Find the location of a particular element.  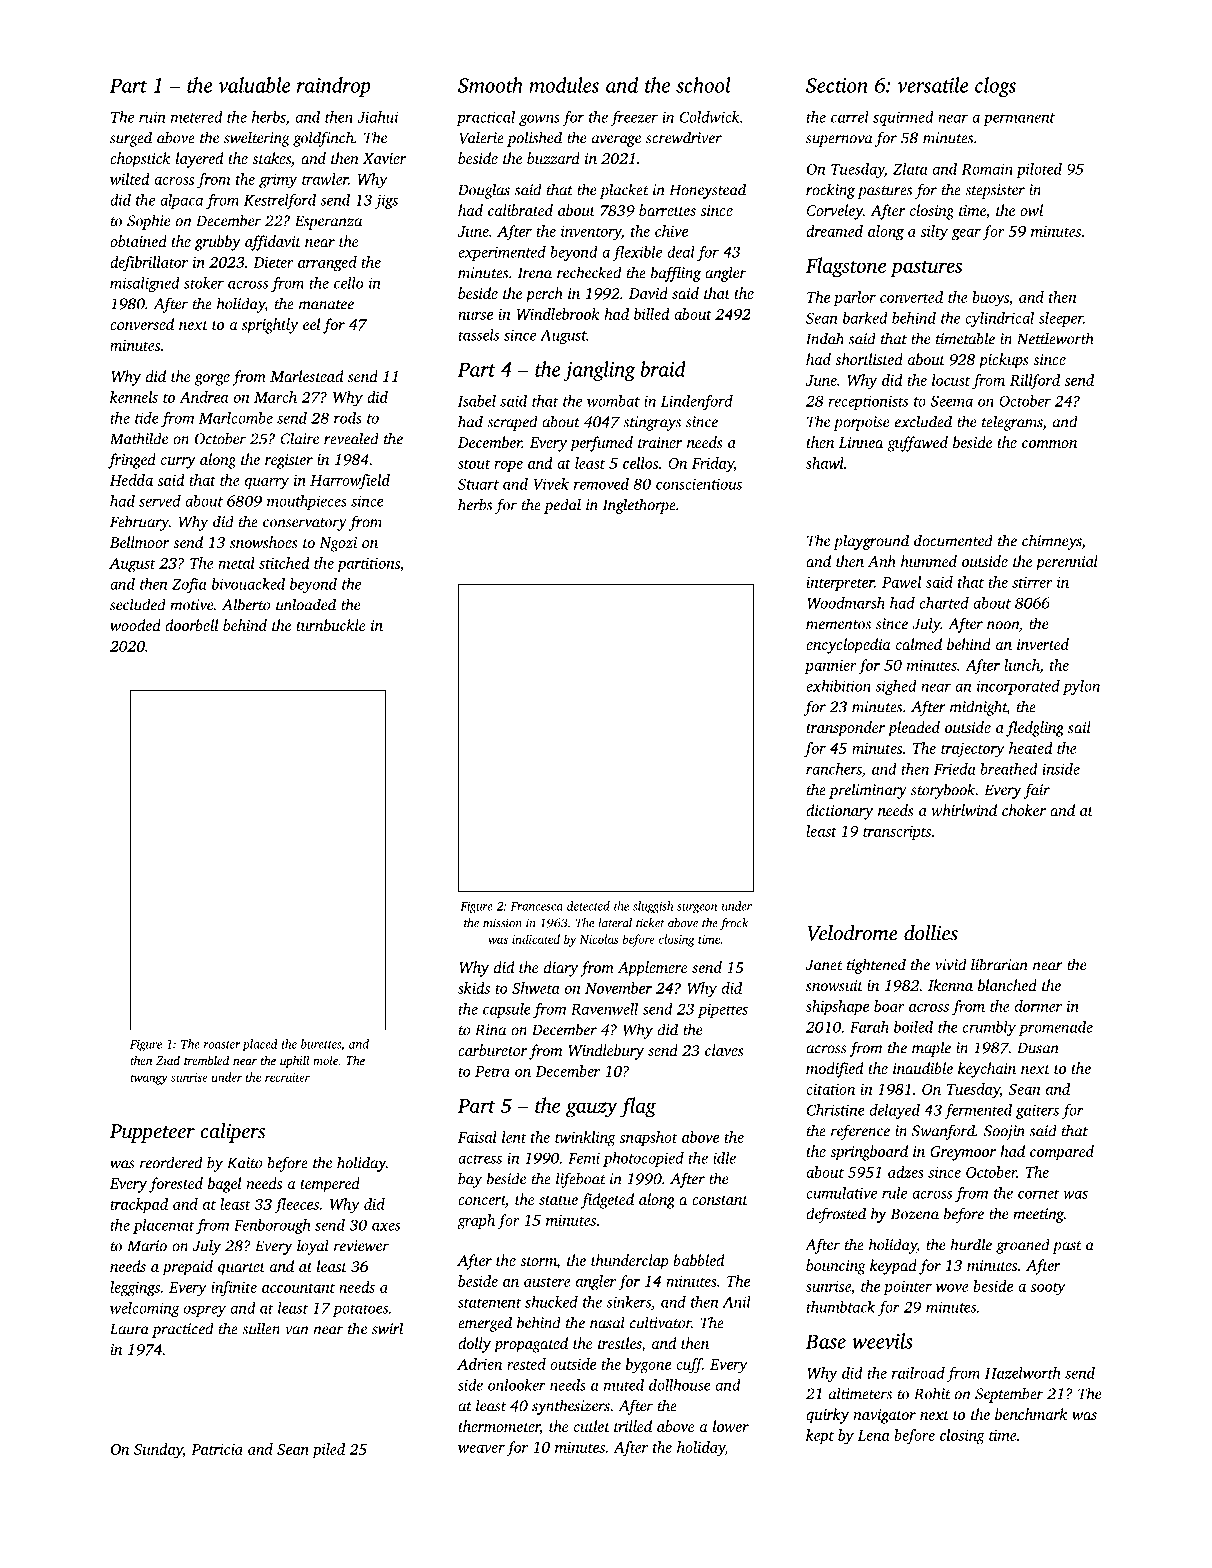

trackpad is located at coordinates (139, 1205).
